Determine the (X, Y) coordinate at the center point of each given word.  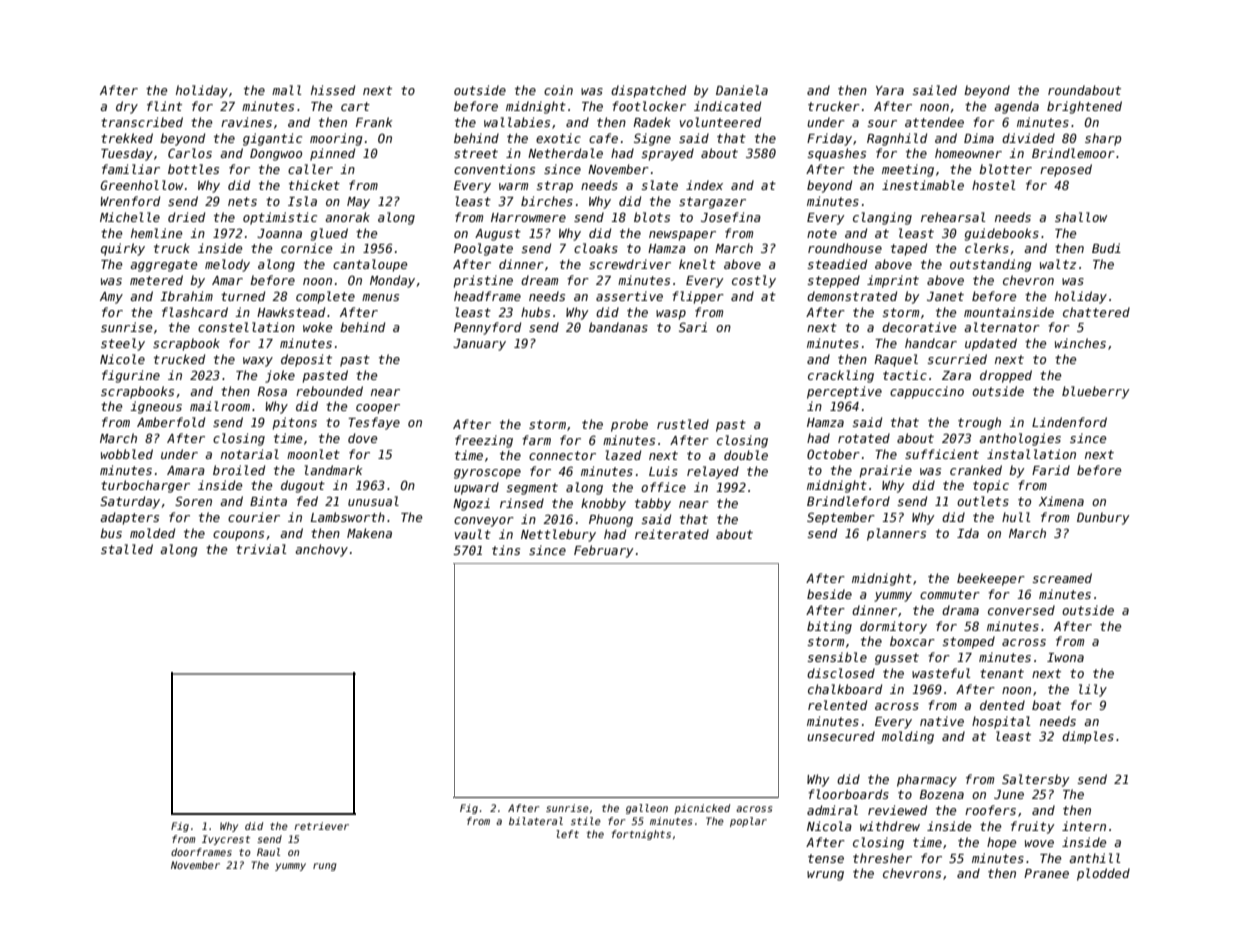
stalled (127, 549)
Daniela (742, 90)
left (567, 834)
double (746, 455)
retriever (321, 826)
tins (506, 550)
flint (164, 106)
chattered (1096, 312)
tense (826, 858)
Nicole (122, 359)
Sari (693, 327)
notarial (250, 454)
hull (1016, 517)
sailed (934, 90)
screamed (1062, 578)
